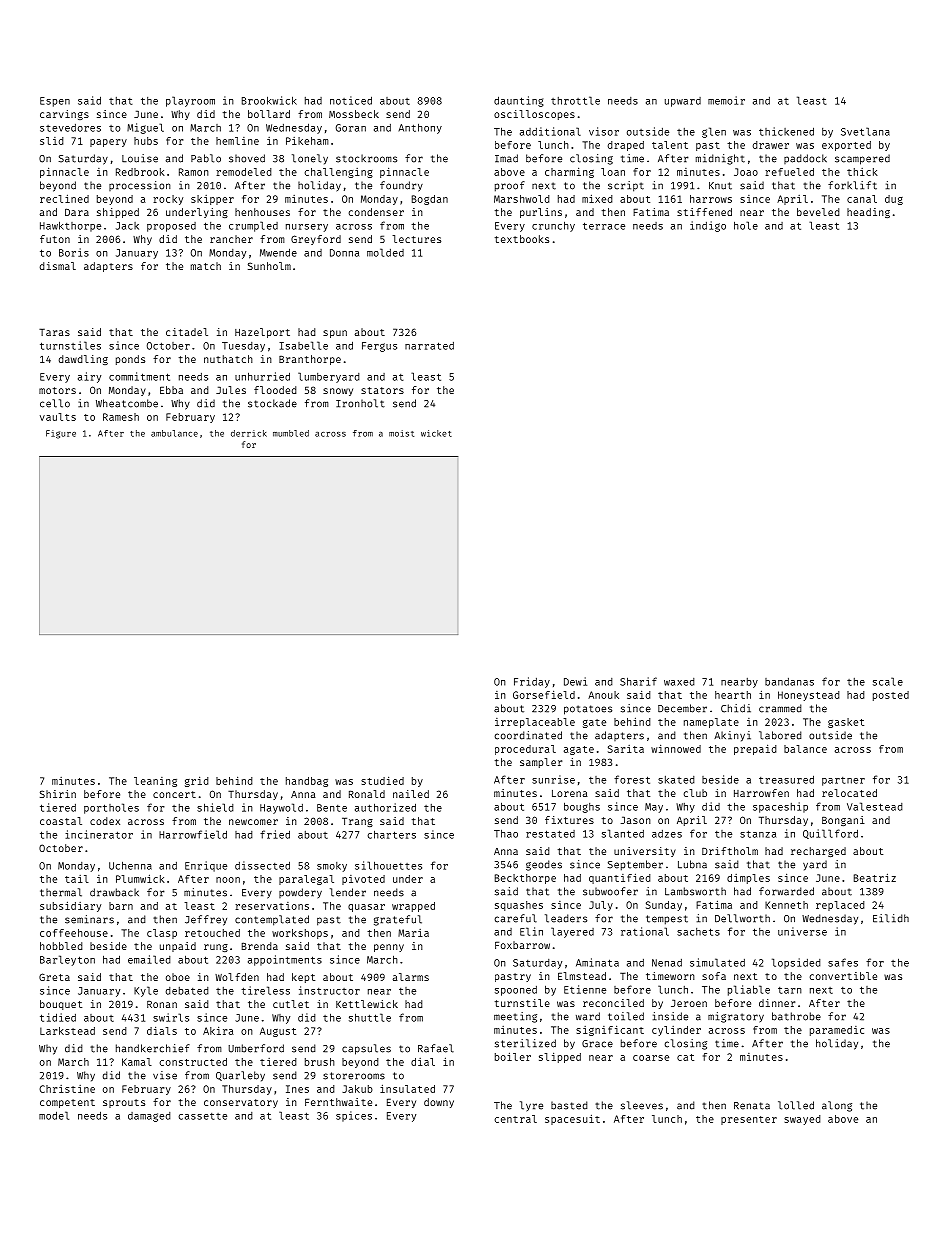 Image resolution: width=952 pixels, height=1233 pixels. What do you see at coordinates (670, 145) in the screenshot?
I see `talent` at bounding box center [670, 145].
